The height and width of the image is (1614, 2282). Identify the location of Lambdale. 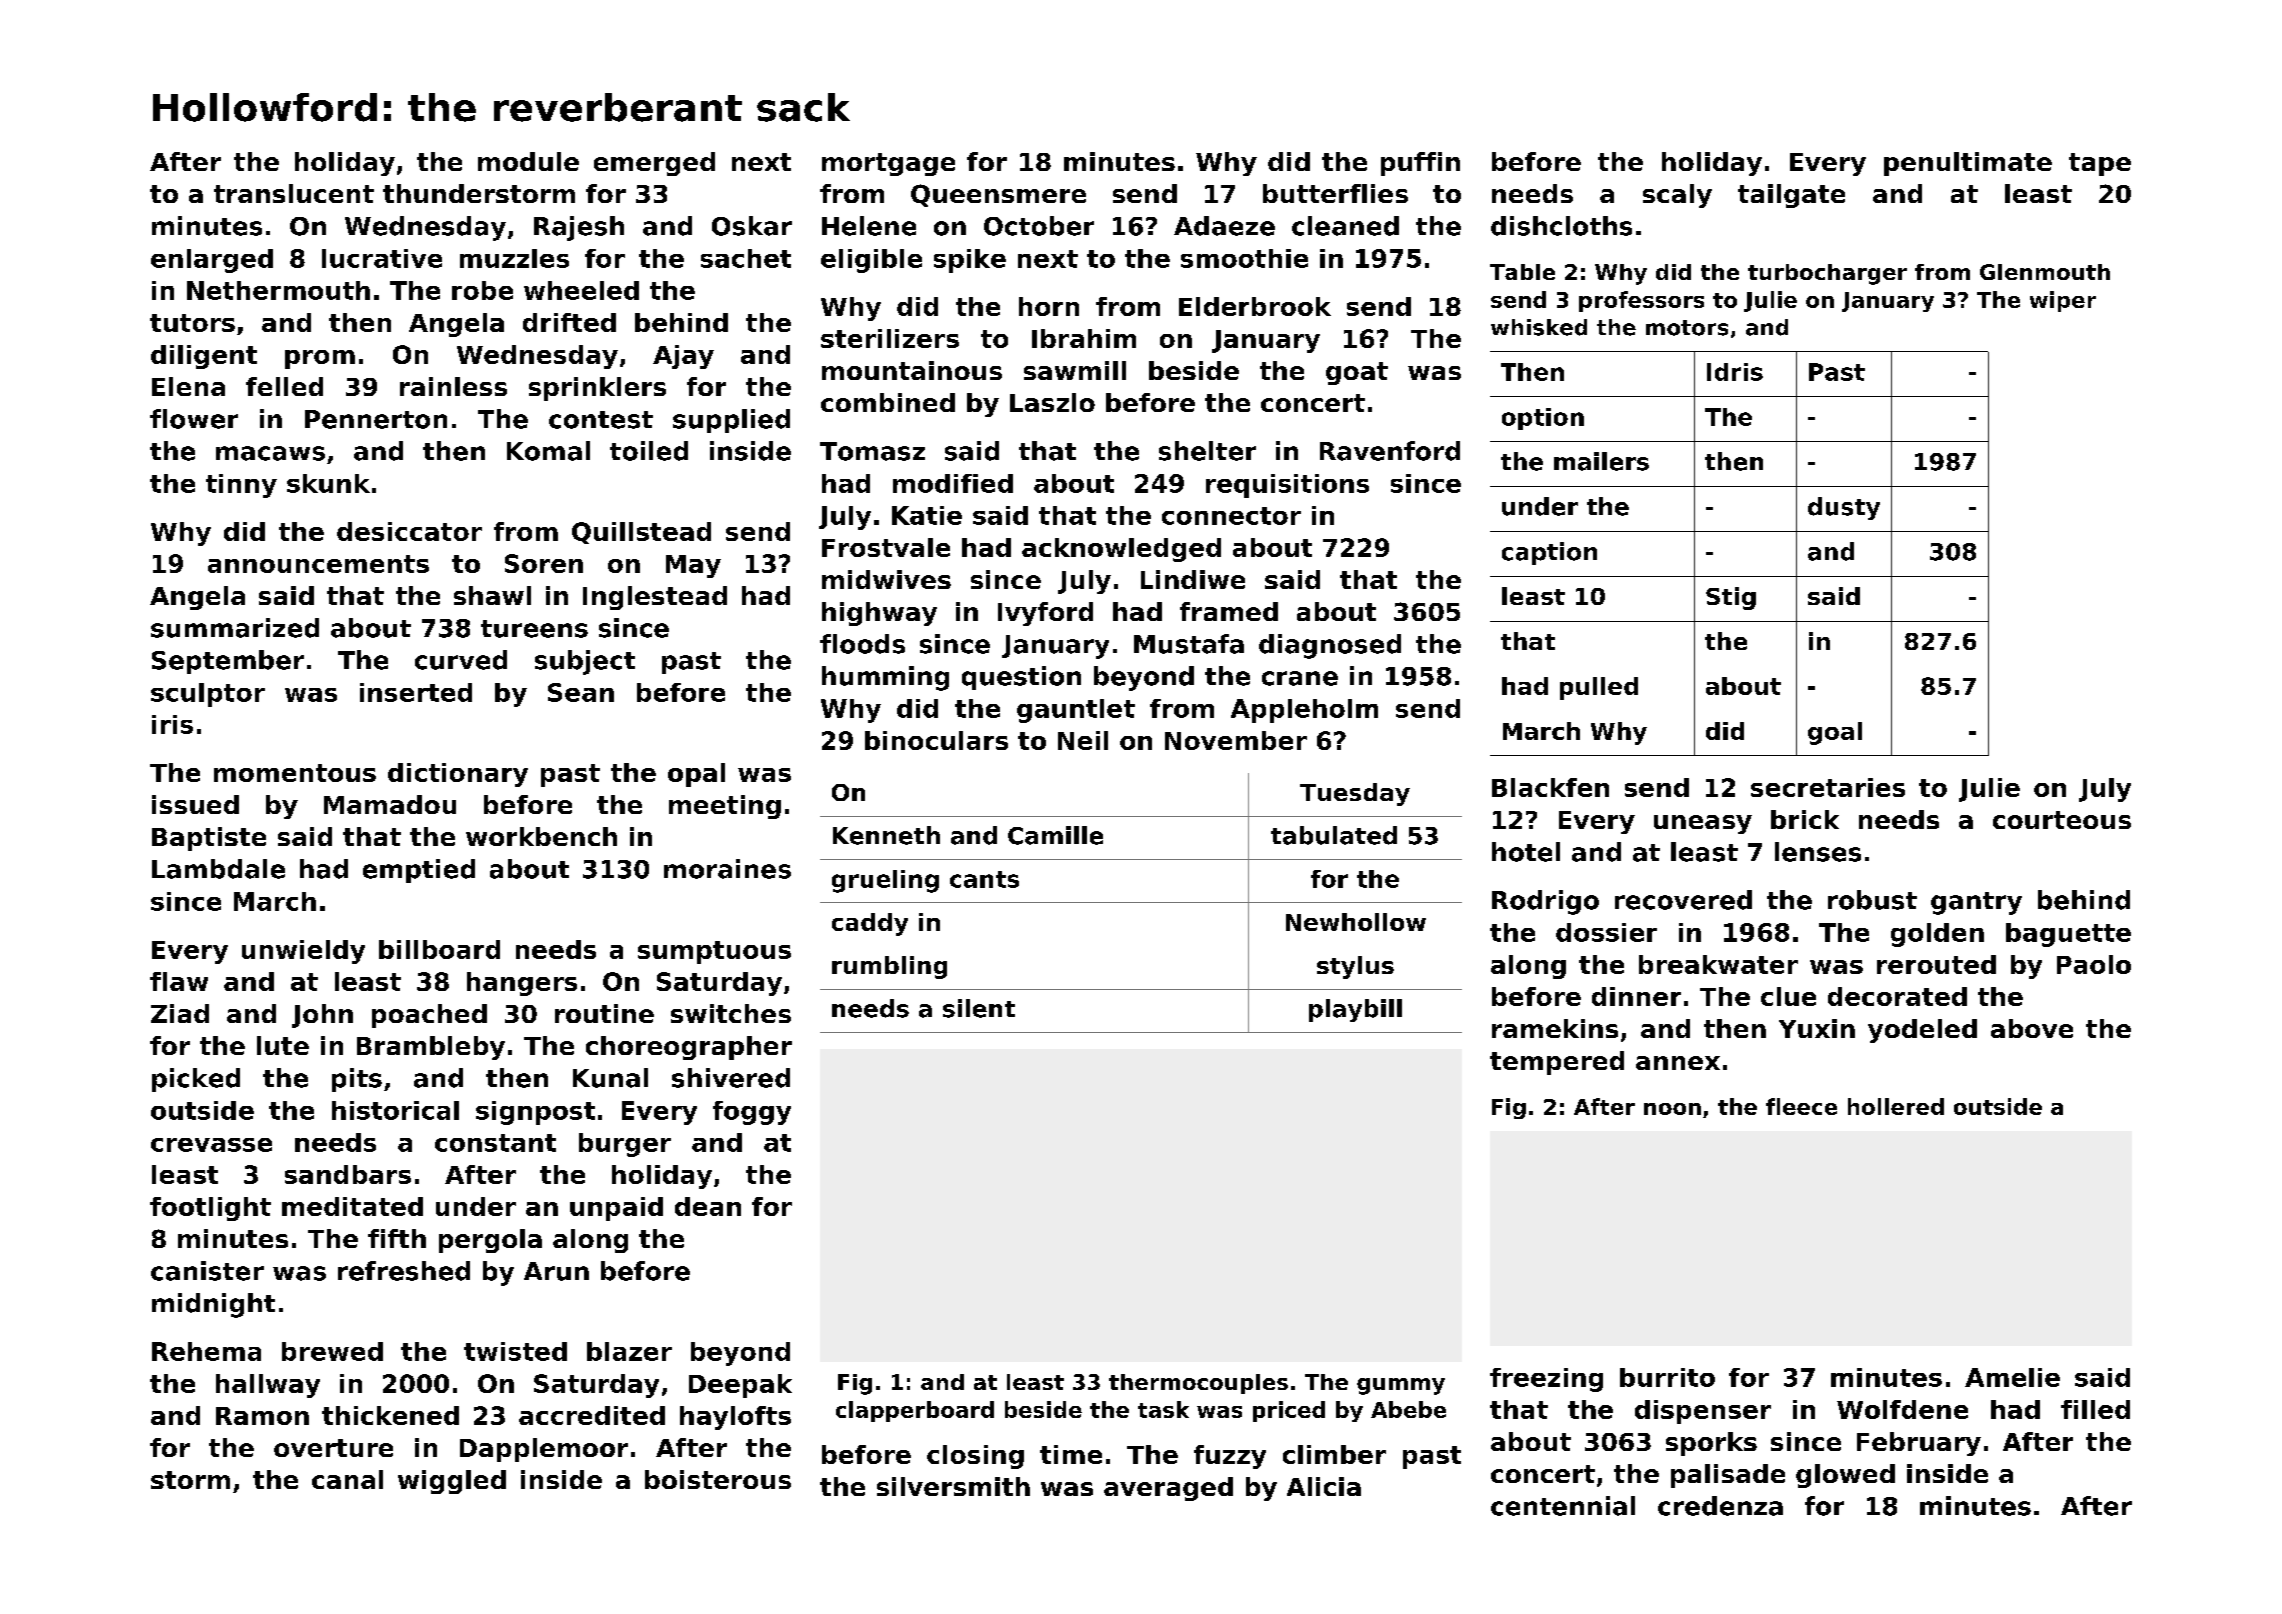
(218, 869).
